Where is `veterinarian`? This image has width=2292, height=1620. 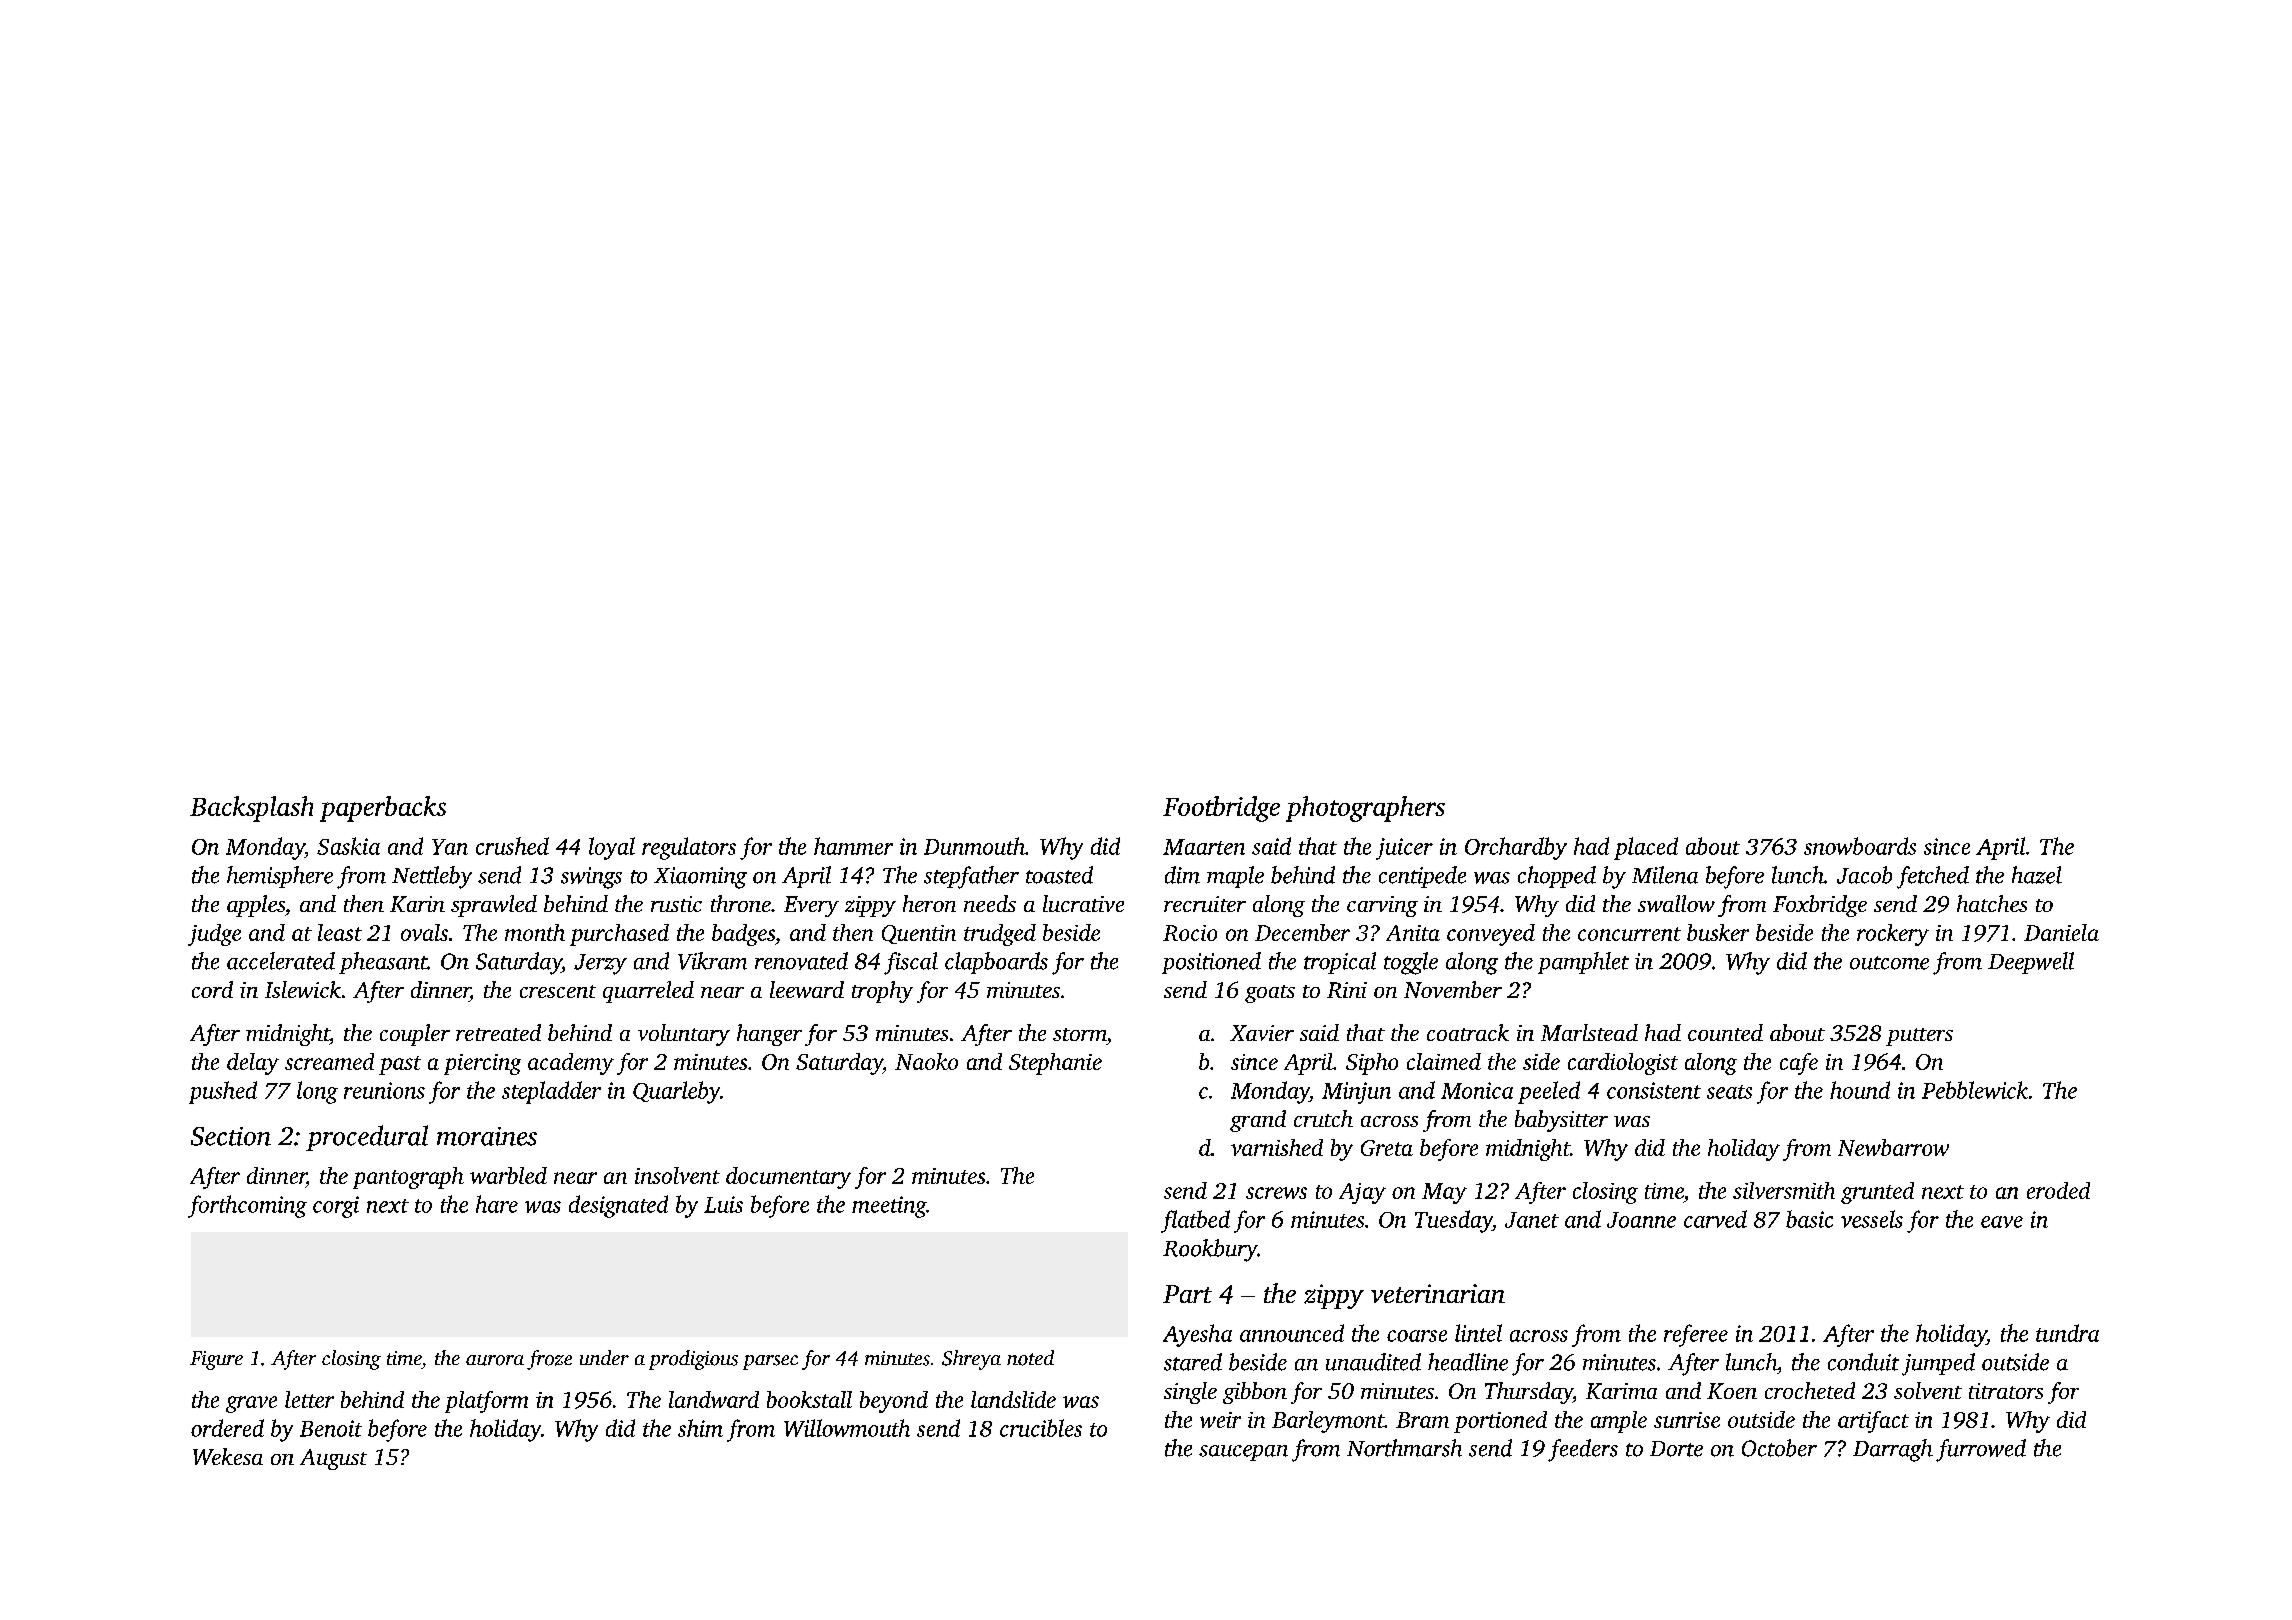
veterinarian is located at coordinates (1438, 1293).
